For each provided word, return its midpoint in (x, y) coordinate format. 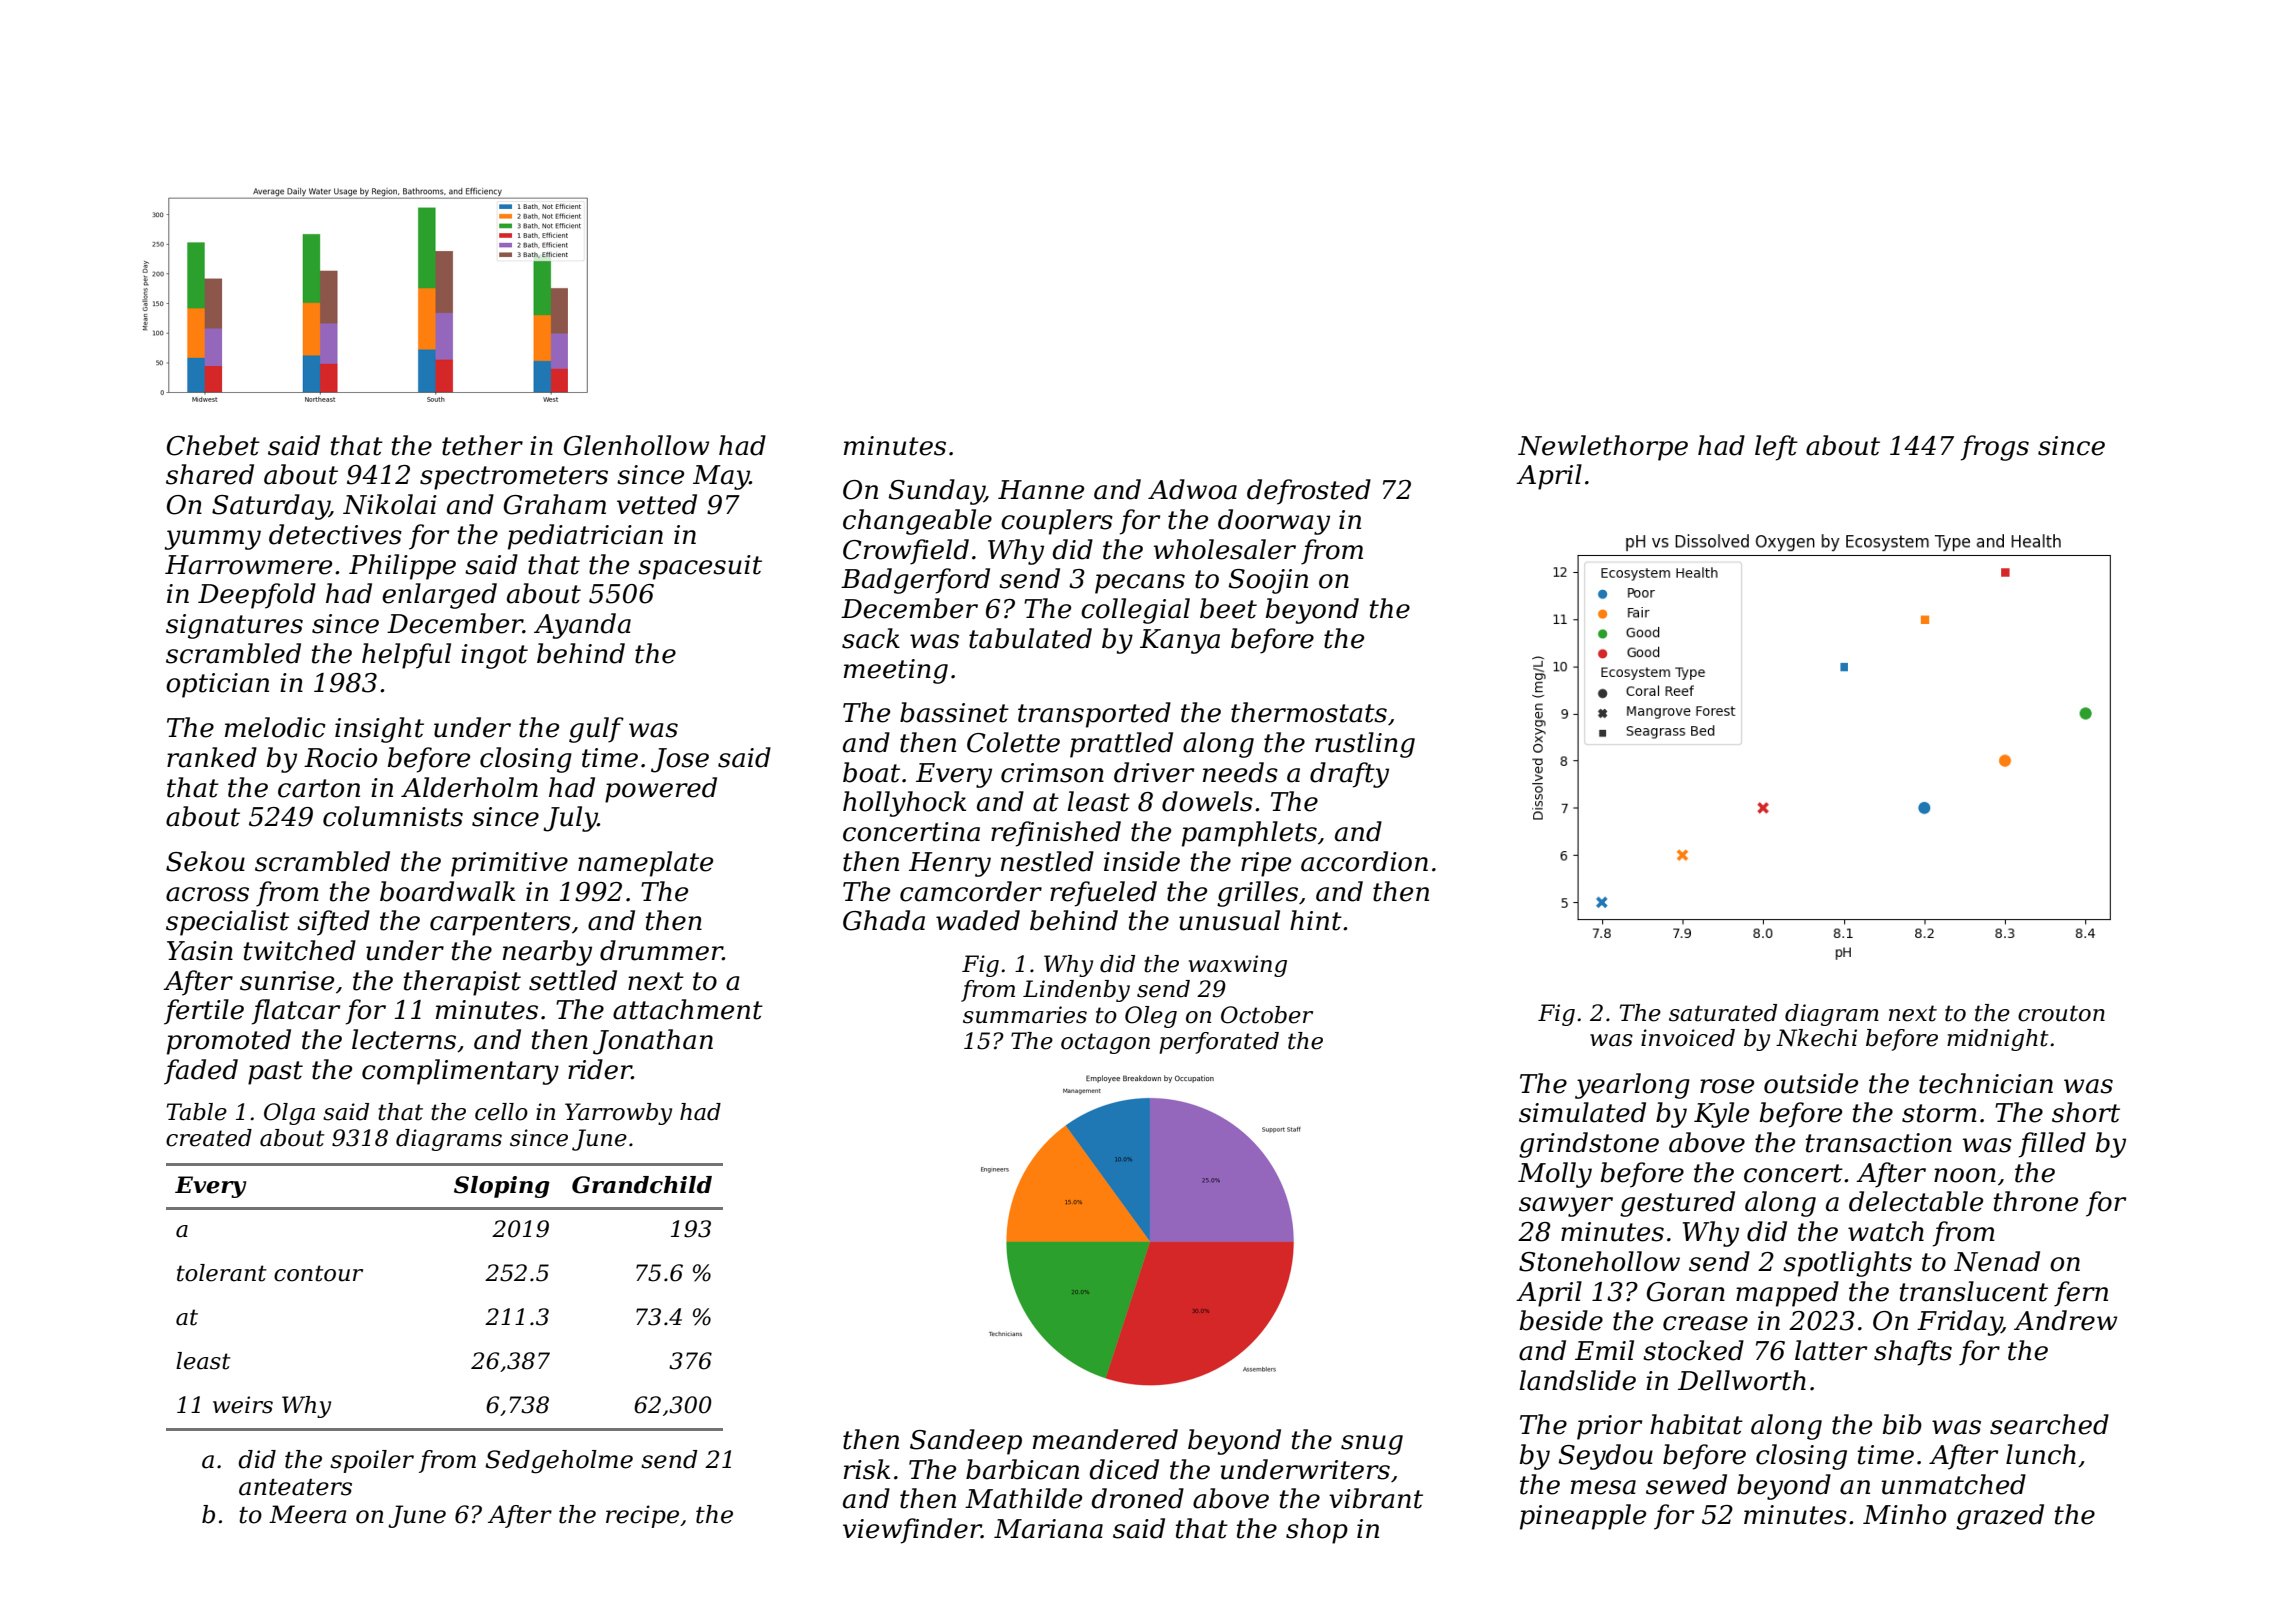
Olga (289, 1114)
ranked (212, 757)
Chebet (213, 445)
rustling (1365, 745)
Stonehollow (1599, 1261)
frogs (1995, 448)
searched (2049, 1424)
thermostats (1309, 712)
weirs (243, 1405)
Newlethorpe (1603, 448)
